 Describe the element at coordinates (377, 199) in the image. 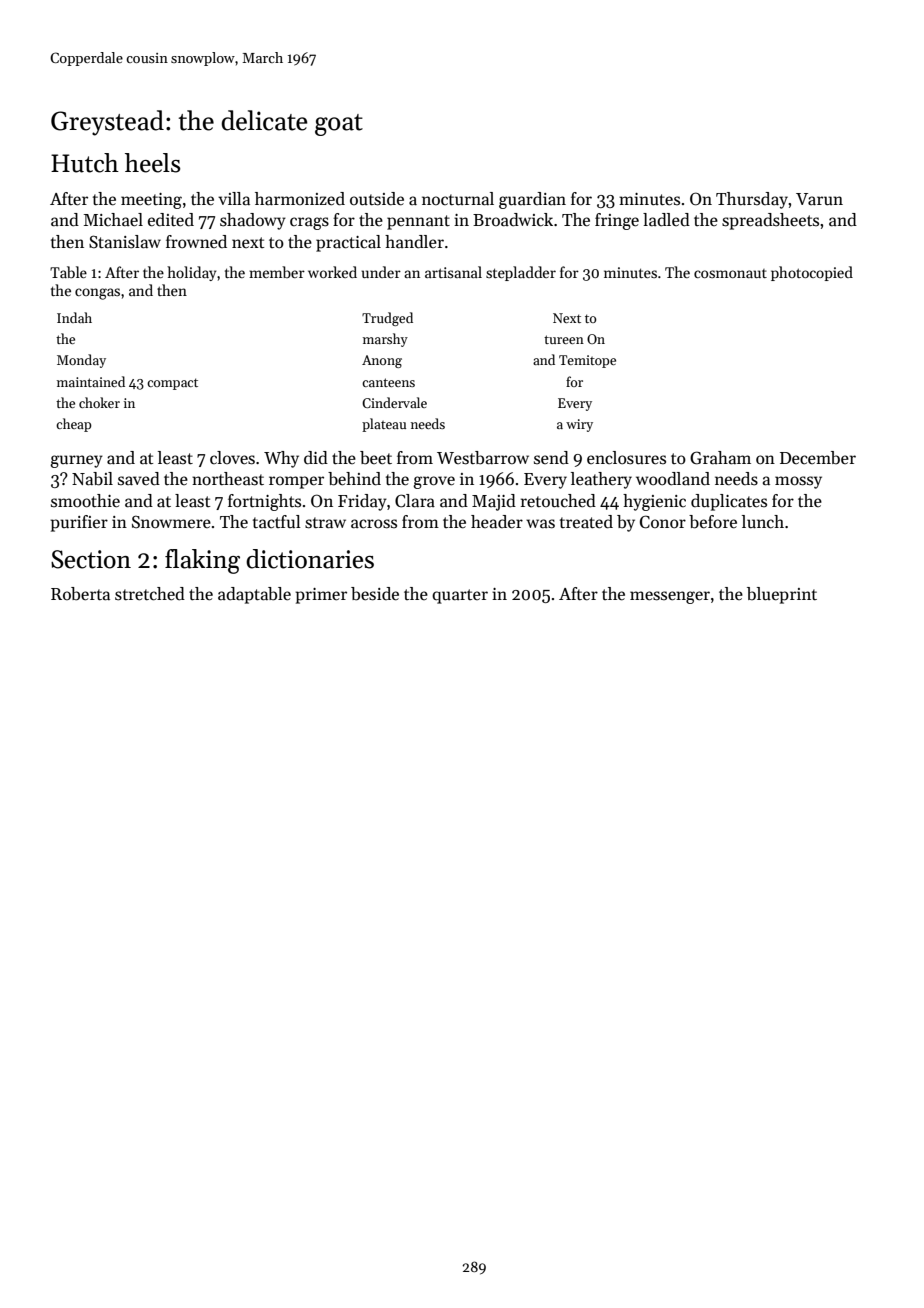

I see `outside` at that location.
